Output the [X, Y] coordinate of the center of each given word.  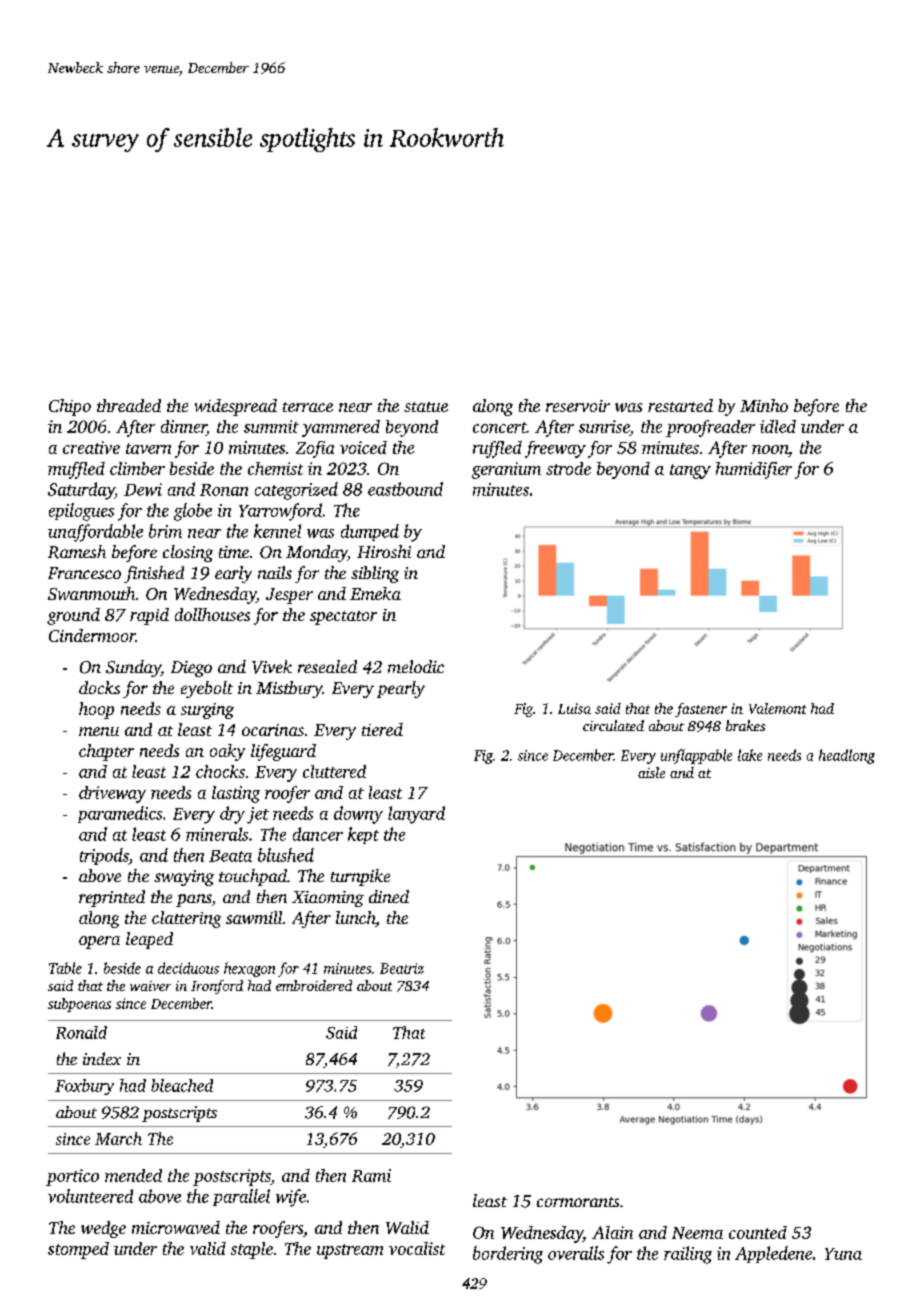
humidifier [754, 470]
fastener [701, 710]
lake [750, 755]
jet [258, 815]
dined [389, 896]
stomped [78, 1250]
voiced [363, 447]
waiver [150, 986]
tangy [690, 471]
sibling [375, 574]
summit [271, 426]
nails [275, 572]
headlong [847, 756]
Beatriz [402, 968]
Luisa [574, 708]
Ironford [217, 987]
